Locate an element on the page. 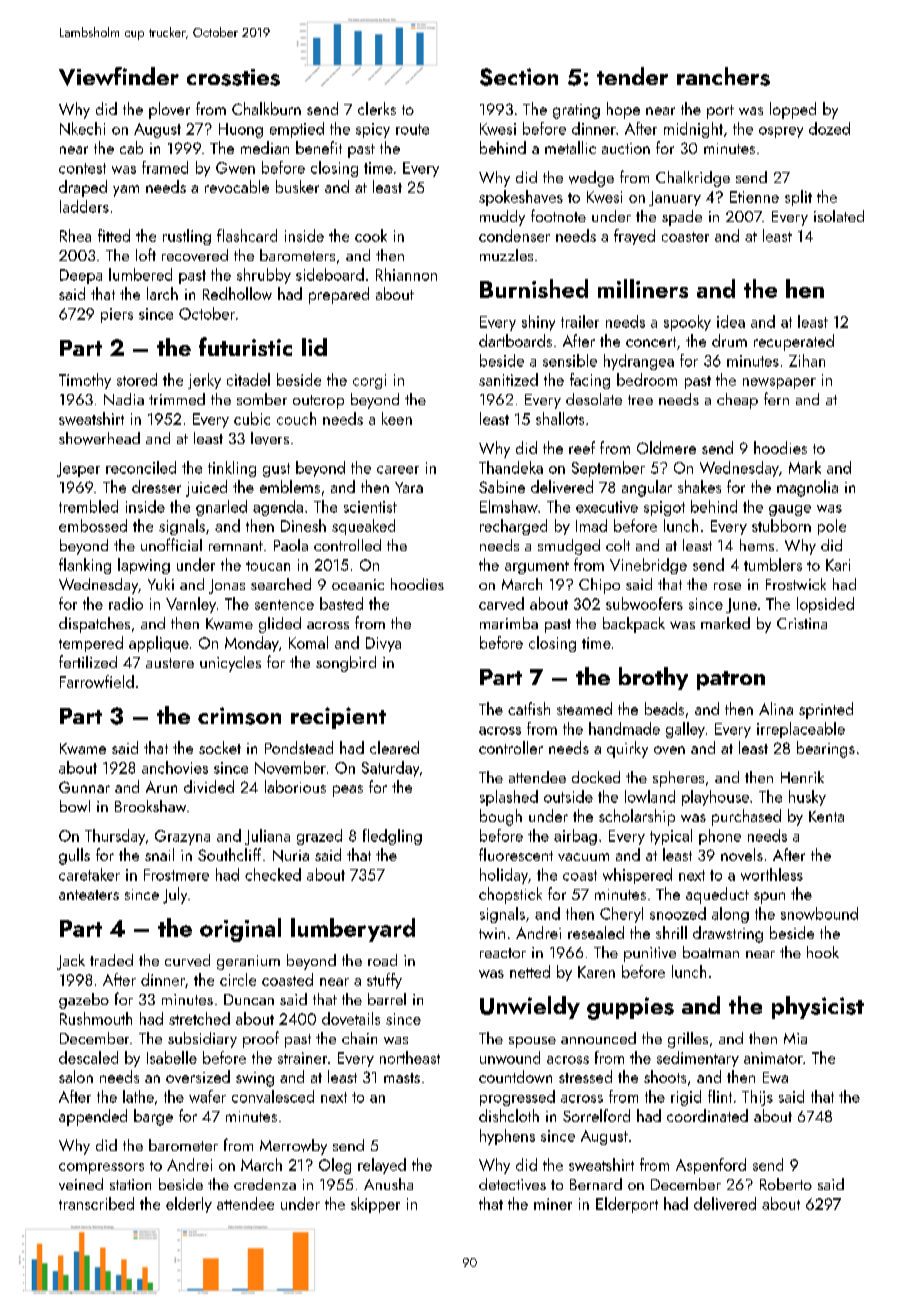 The width and height of the document is (924, 1314). transcribed is located at coordinates (96, 1203).
